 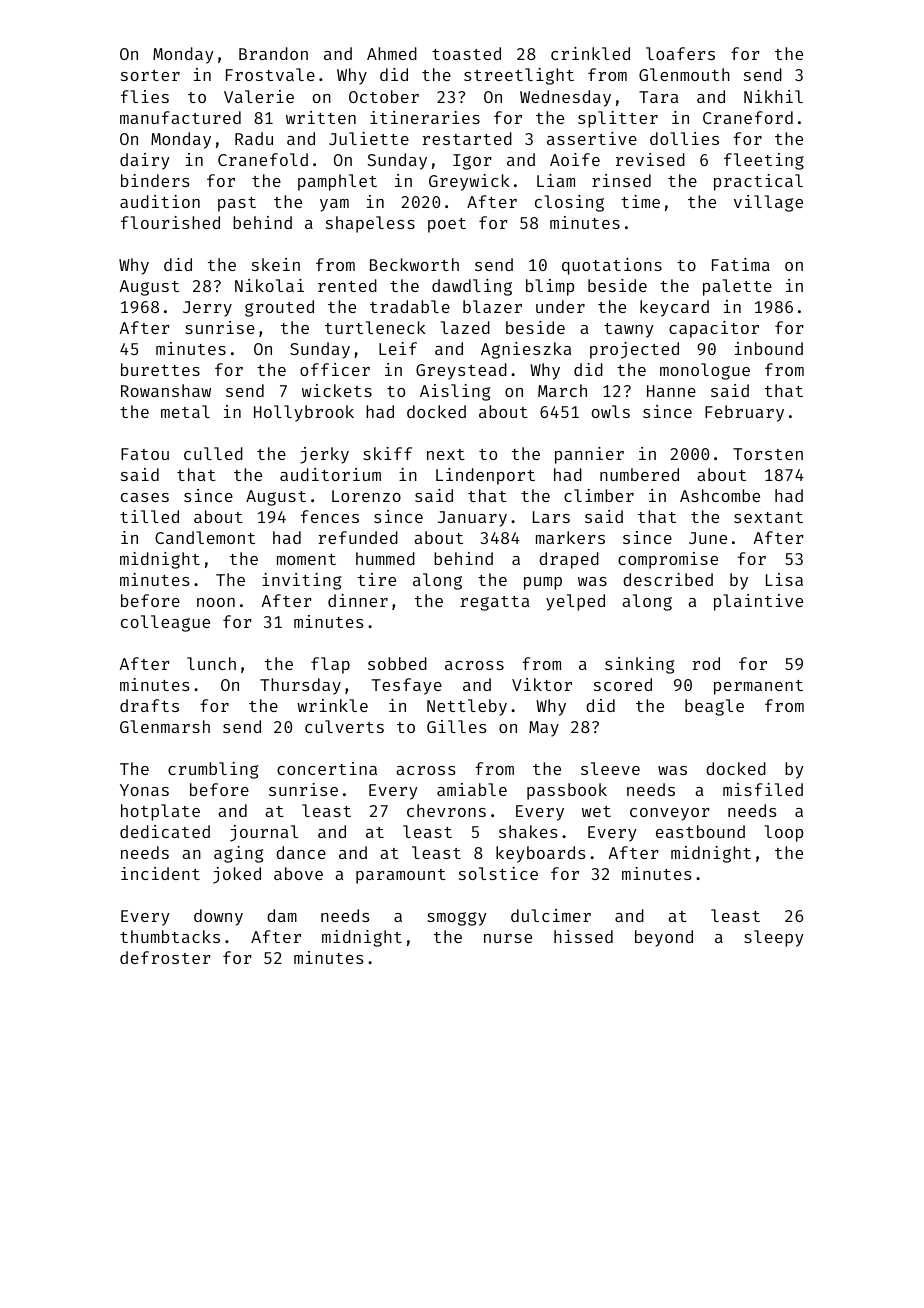 What do you see at coordinates (273, 53) in the image?
I see `Brandon` at bounding box center [273, 53].
